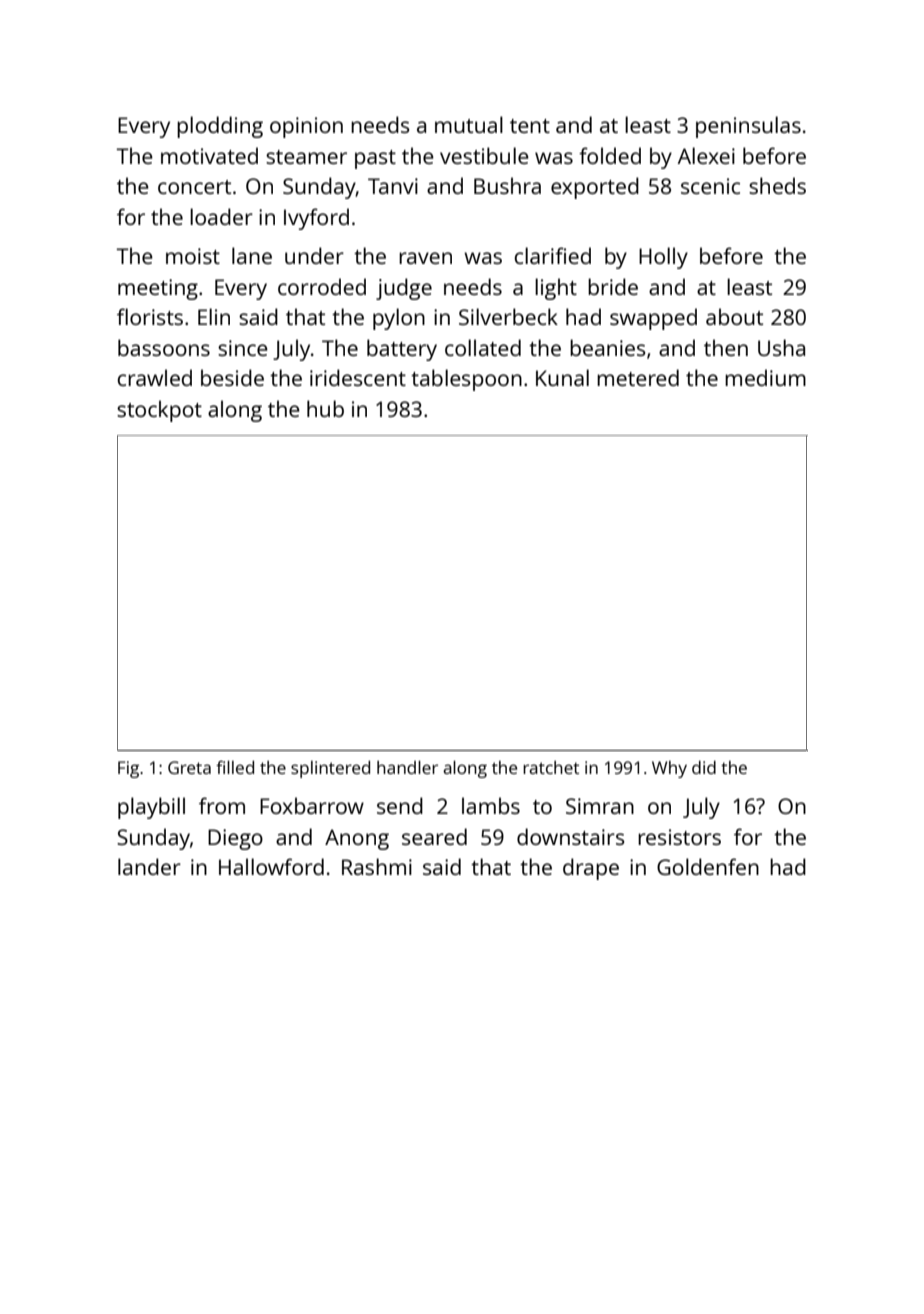 The width and height of the page is (924, 1314). What do you see at coordinates (306, 127) in the page?
I see `opinion` at bounding box center [306, 127].
